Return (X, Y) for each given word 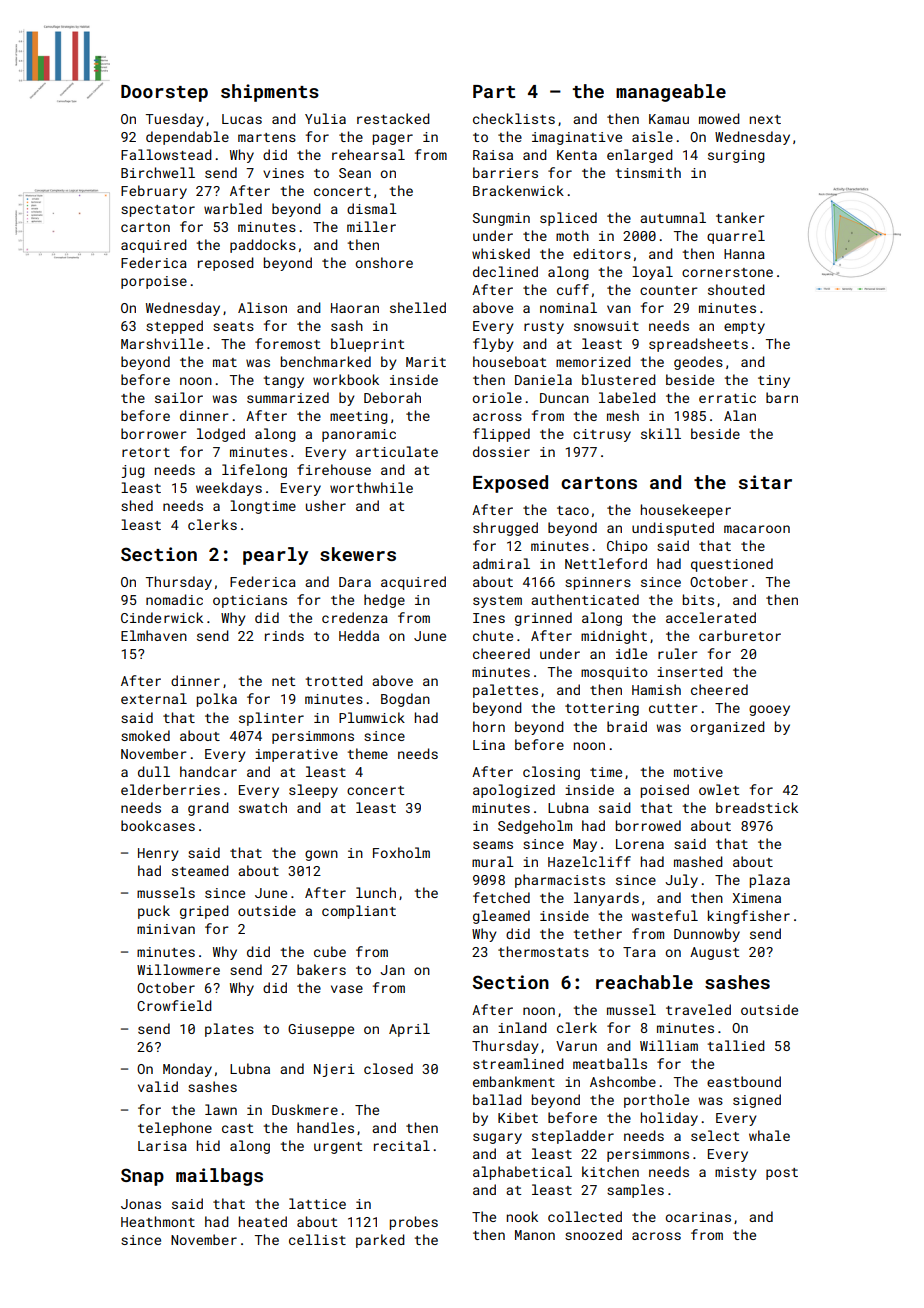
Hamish (656, 689)
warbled (233, 208)
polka (217, 700)
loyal (652, 273)
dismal (372, 208)
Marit (426, 362)
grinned (543, 619)
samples (635, 1191)
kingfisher (749, 917)
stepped (174, 327)
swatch (263, 807)
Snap (142, 1177)
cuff (573, 289)
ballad (497, 1099)
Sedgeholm (535, 827)
